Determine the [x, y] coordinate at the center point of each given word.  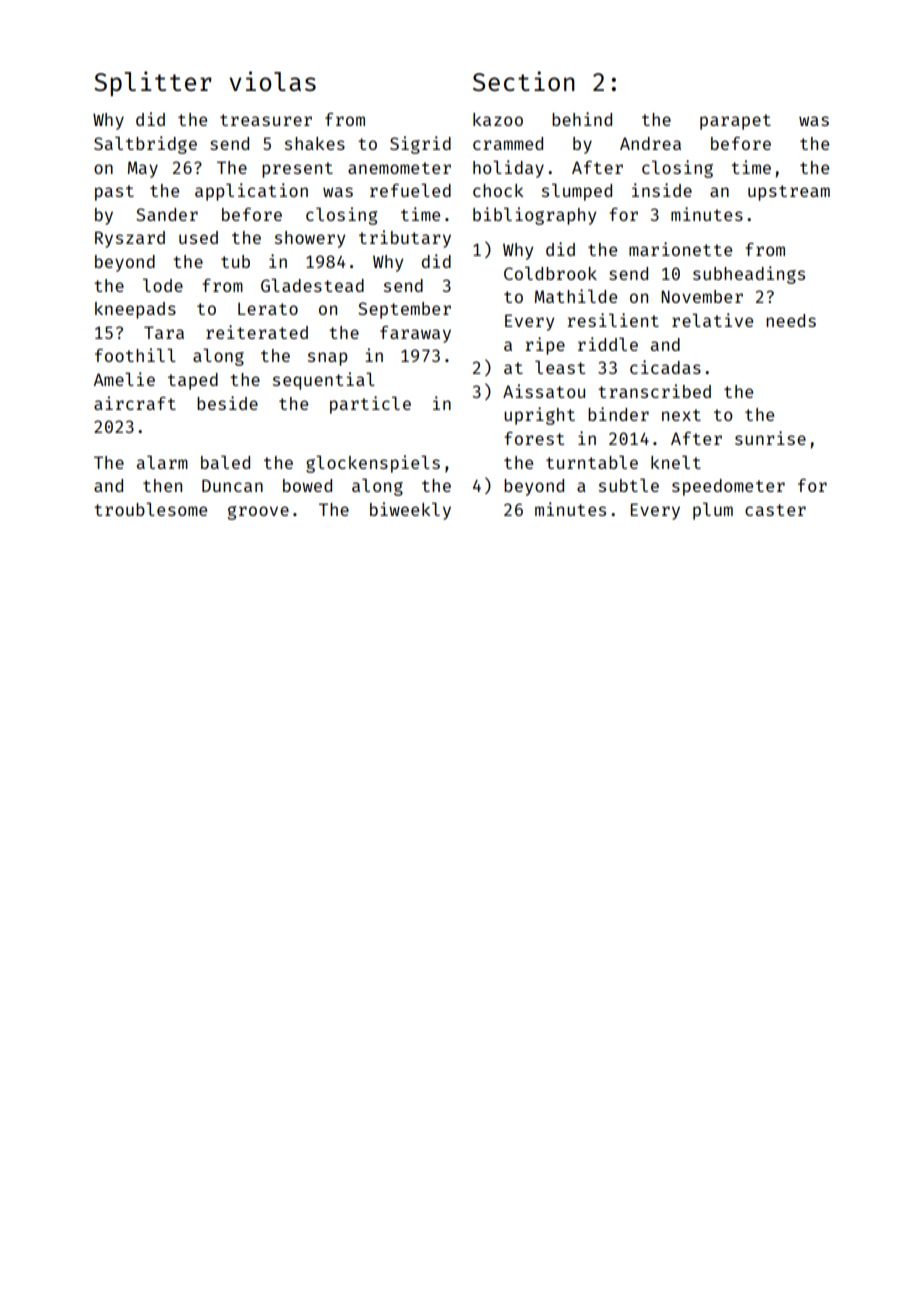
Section [524, 81]
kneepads [135, 310]
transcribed [654, 391]
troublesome [150, 509]
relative [712, 320]
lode [163, 285]
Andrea [650, 143]
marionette [680, 249]
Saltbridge [145, 145]
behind [582, 119]
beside [227, 403]
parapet [735, 122]
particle [370, 405]
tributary [405, 239]
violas [272, 81]
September [404, 310]
